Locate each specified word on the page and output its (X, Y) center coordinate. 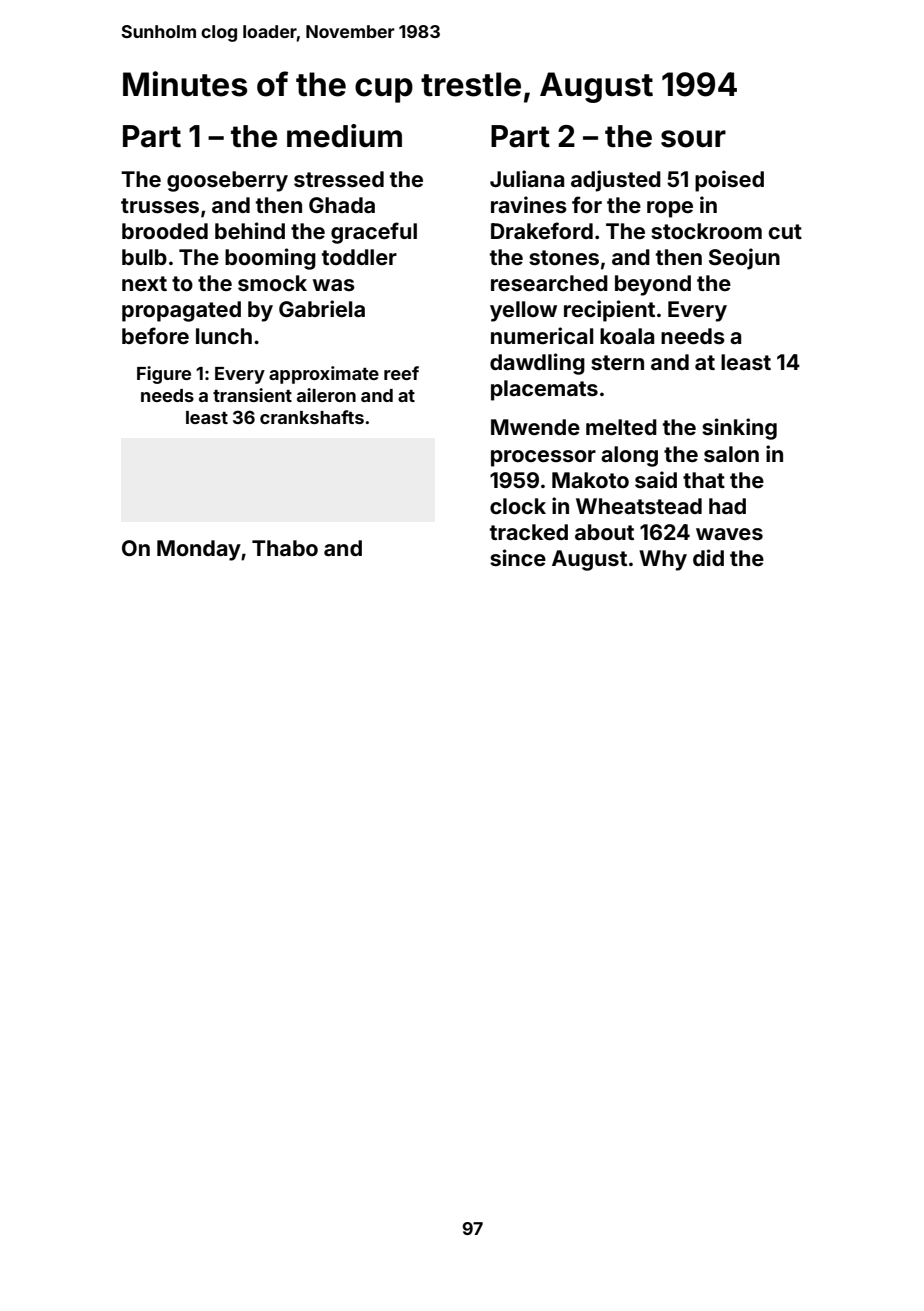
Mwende (535, 427)
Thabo (285, 548)
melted (621, 427)
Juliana (527, 178)
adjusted (616, 181)
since (518, 557)
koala (627, 336)
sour (693, 139)
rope (670, 209)
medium (344, 136)
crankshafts (312, 417)
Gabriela (322, 308)
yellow (523, 311)
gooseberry (227, 181)
